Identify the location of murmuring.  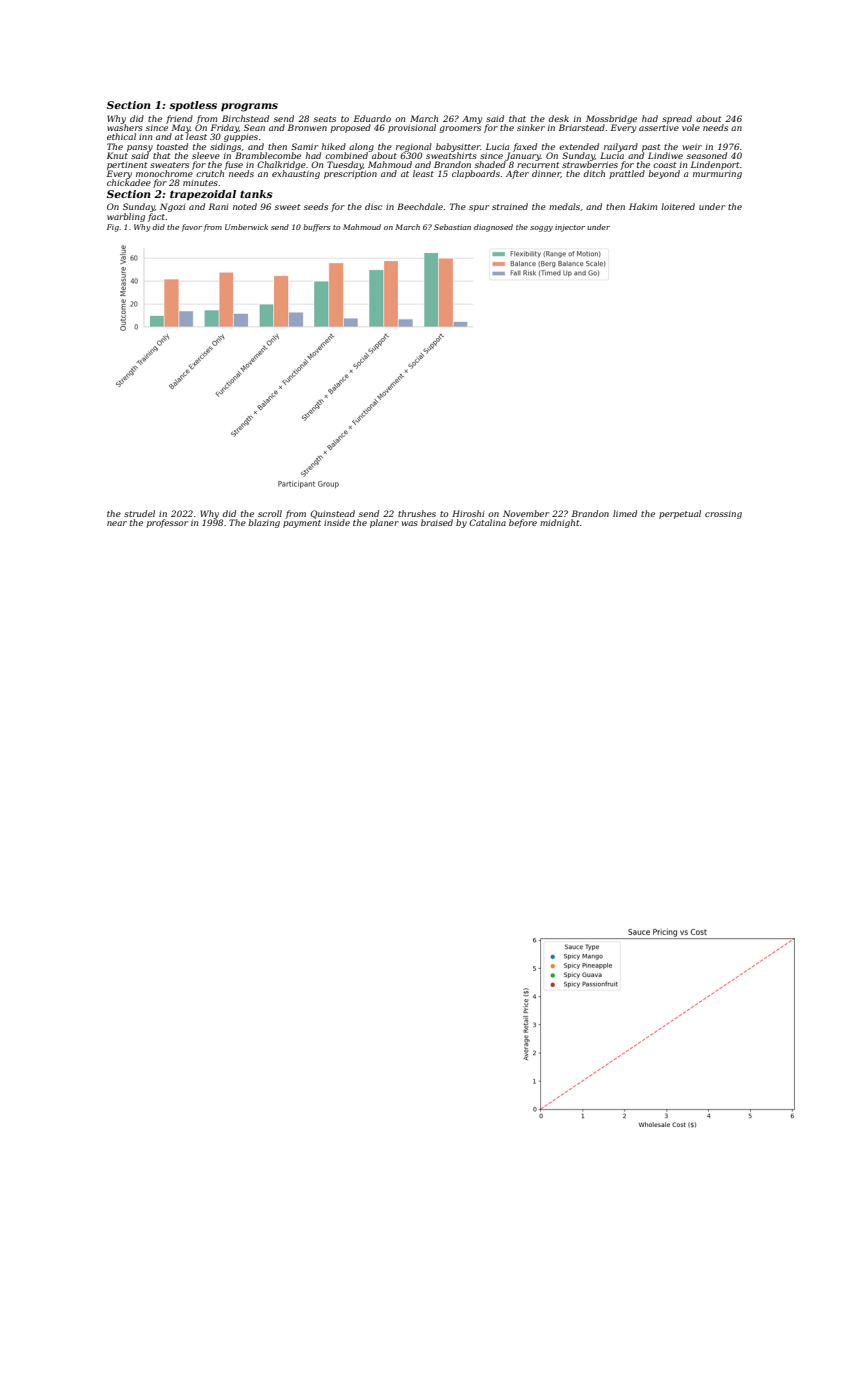
(717, 175).
